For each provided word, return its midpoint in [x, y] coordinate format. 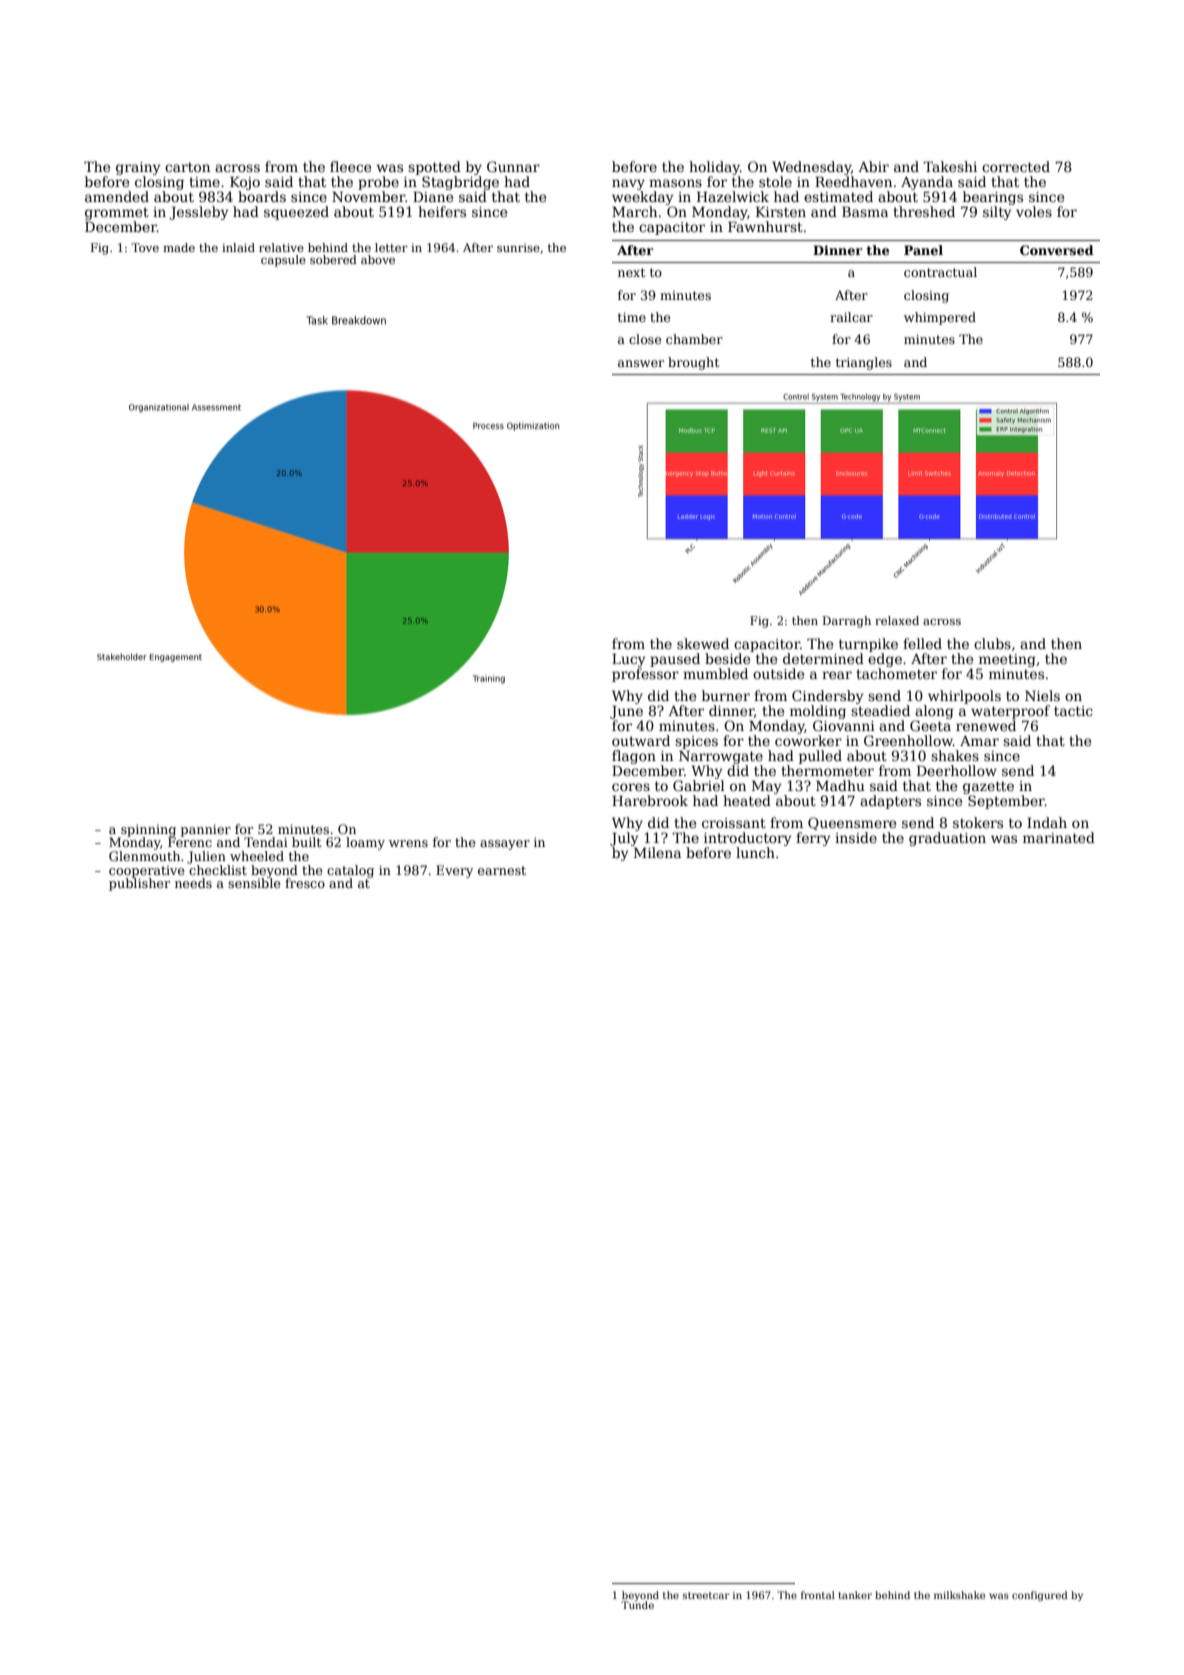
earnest [502, 870]
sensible [254, 883]
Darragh [847, 622]
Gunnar [513, 166]
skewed [703, 643]
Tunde [637, 1605]
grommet [117, 213]
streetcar [706, 1595]
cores [631, 787]
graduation [947, 839]
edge [885, 660]
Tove [145, 247]
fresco [305, 883]
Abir [873, 166]
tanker [855, 1595]
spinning [148, 830]
